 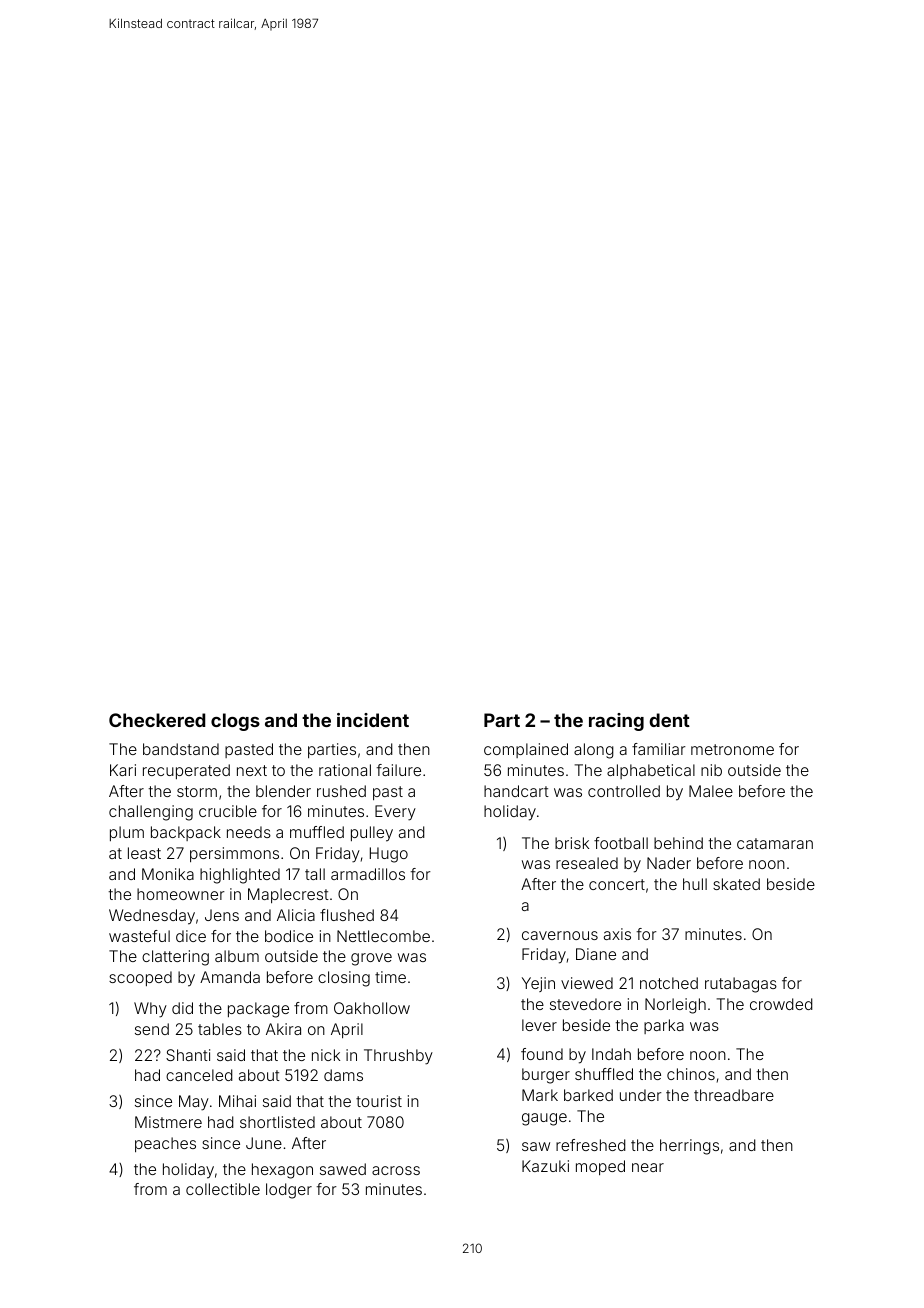 I want to click on homeowner, so click(x=181, y=894).
